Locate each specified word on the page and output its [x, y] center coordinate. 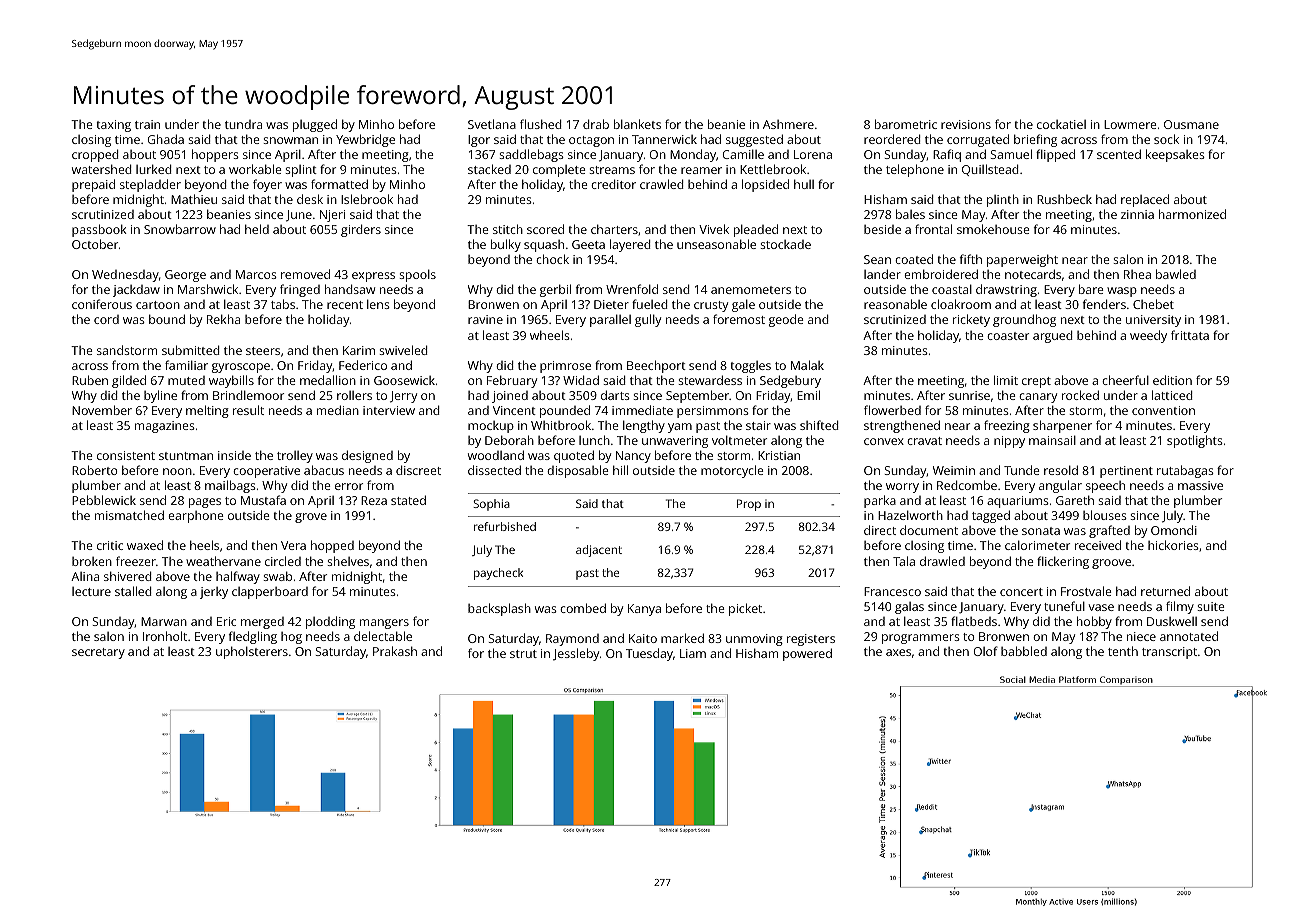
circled [283, 561]
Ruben [90, 380]
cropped [95, 155]
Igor [479, 141]
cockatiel [1061, 124]
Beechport [656, 366]
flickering [1063, 562]
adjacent [599, 551]
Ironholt [165, 636]
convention [1163, 410]
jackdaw [136, 291]
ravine [485, 319]
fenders [1104, 304]
